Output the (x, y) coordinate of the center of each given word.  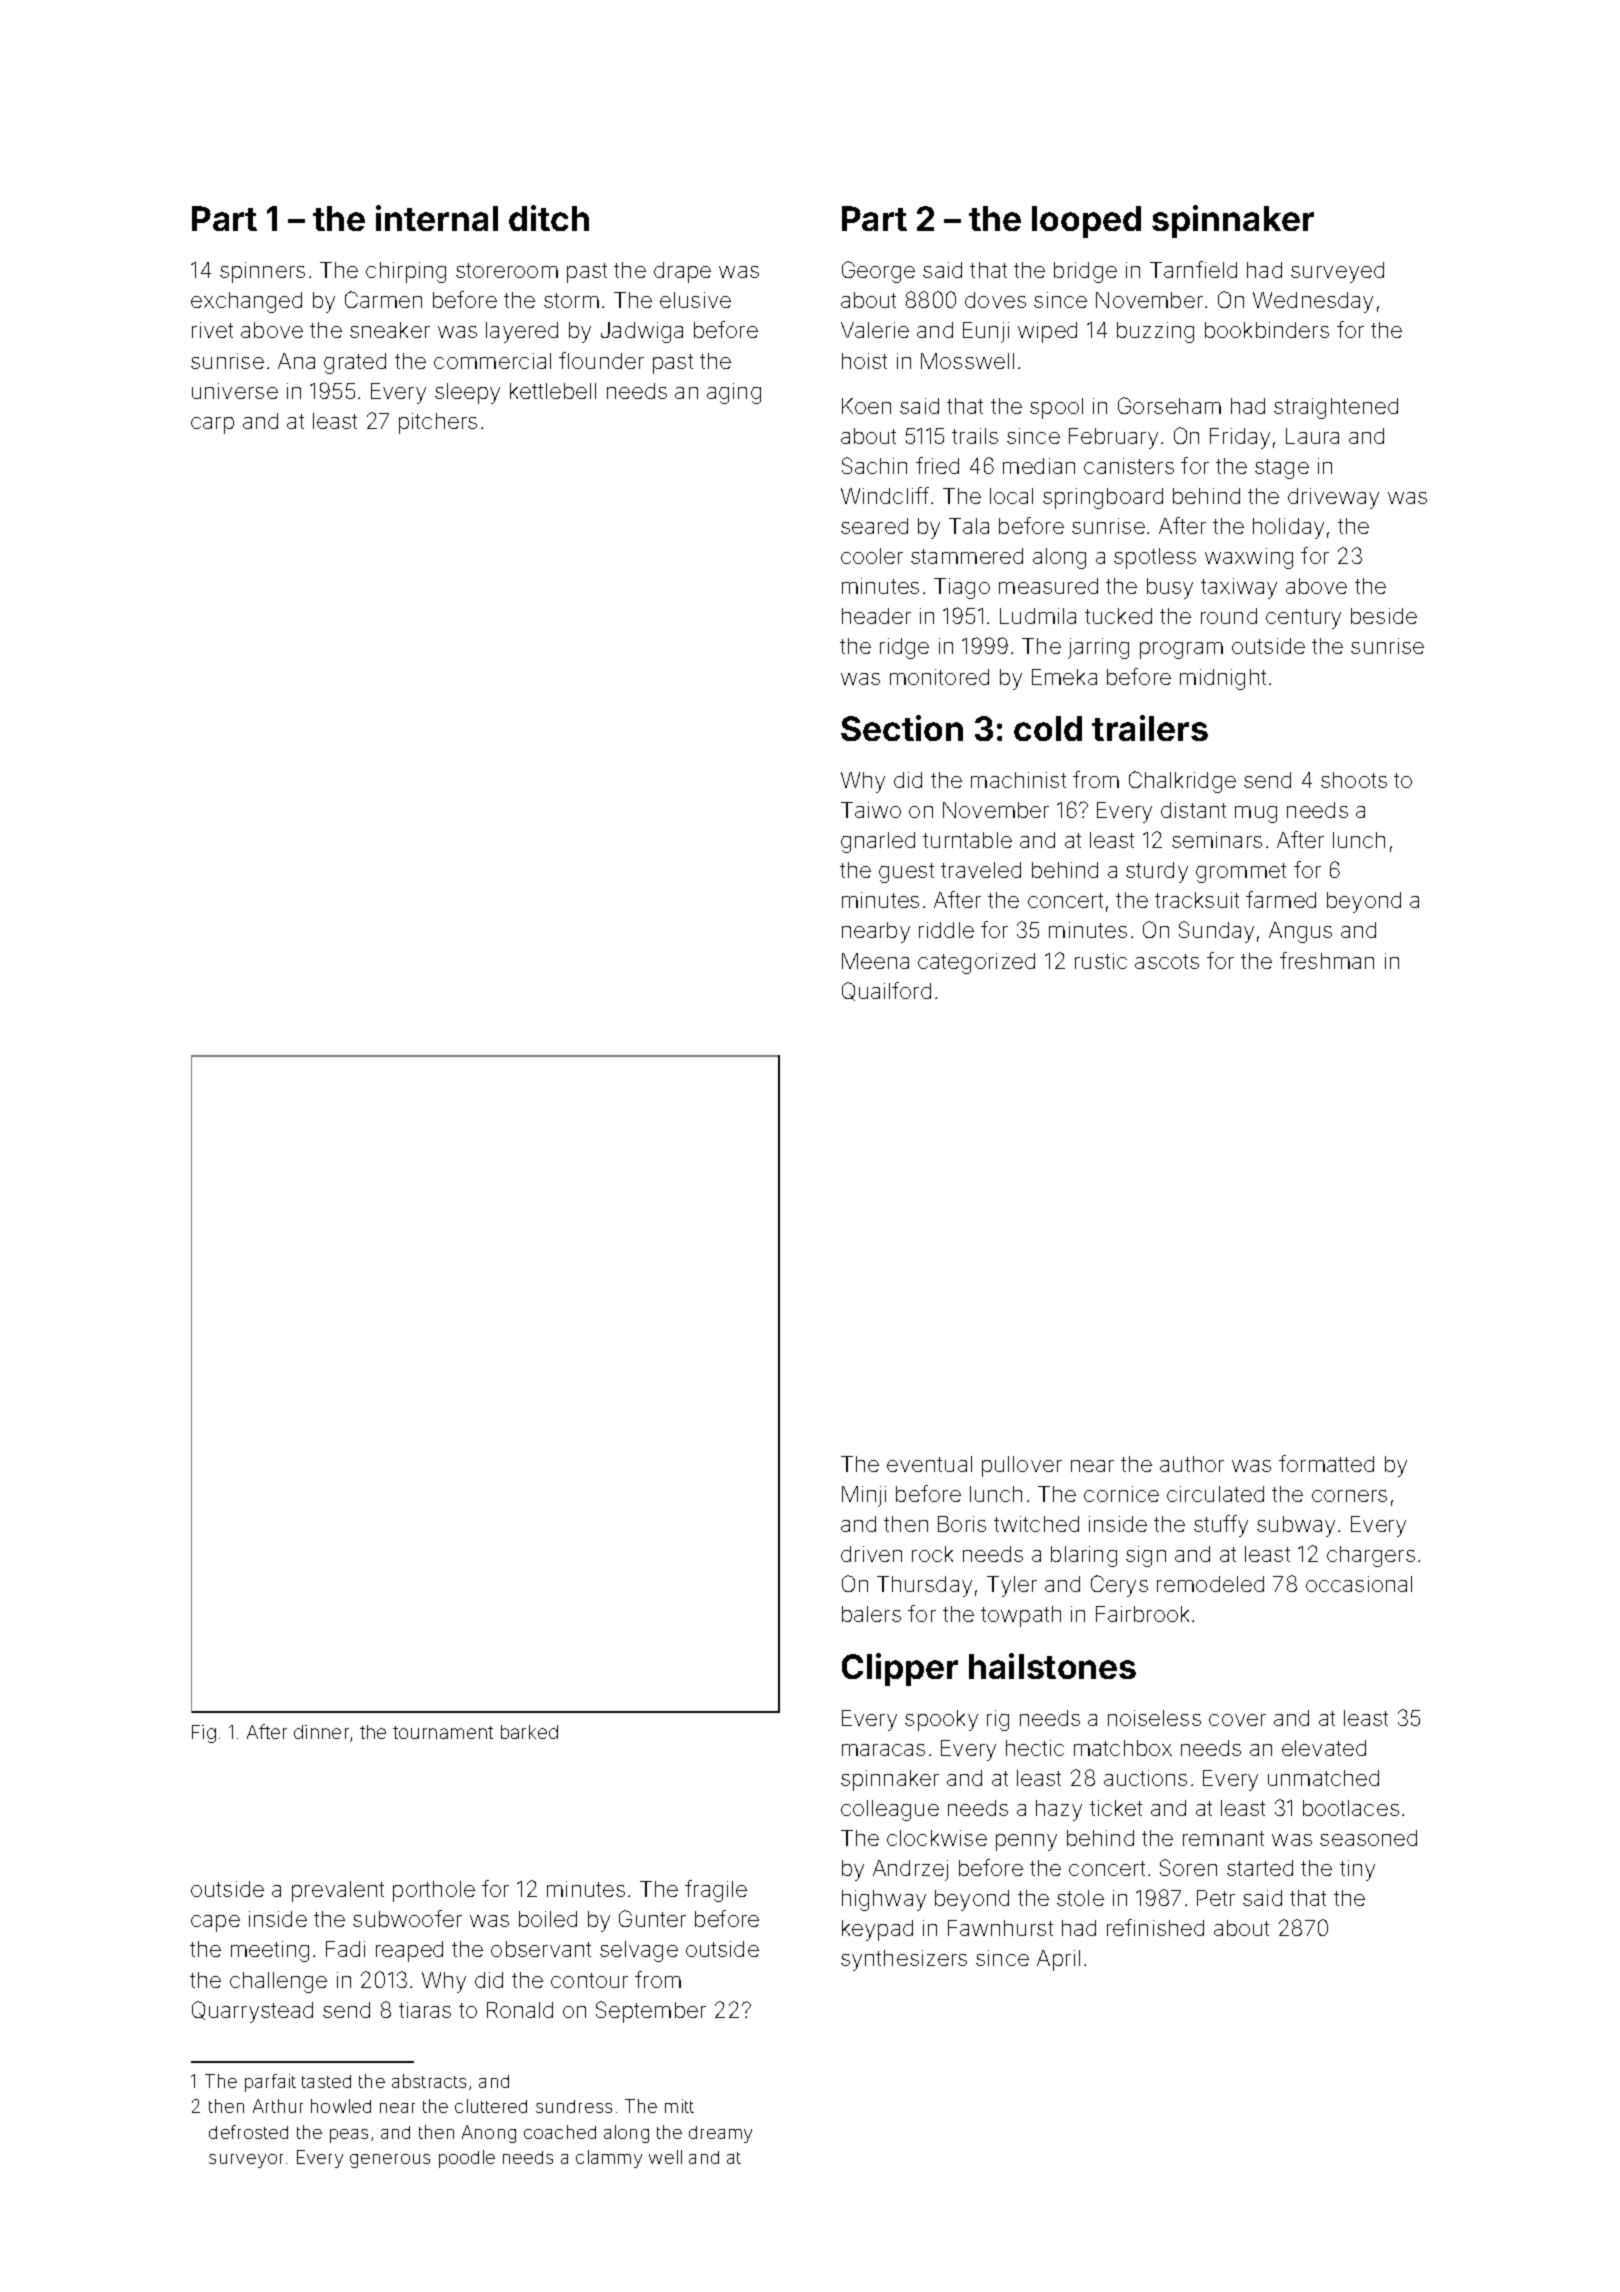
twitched (1036, 1524)
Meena (875, 961)
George (878, 272)
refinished (1155, 1927)
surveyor (246, 2161)
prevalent (338, 1891)
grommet (1241, 873)
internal (437, 218)
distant (1193, 810)
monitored (939, 677)
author (1192, 1464)
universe (235, 391)
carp (212, 425)
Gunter (652, 1918)
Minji (864, 1496)
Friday (1240, 438)
